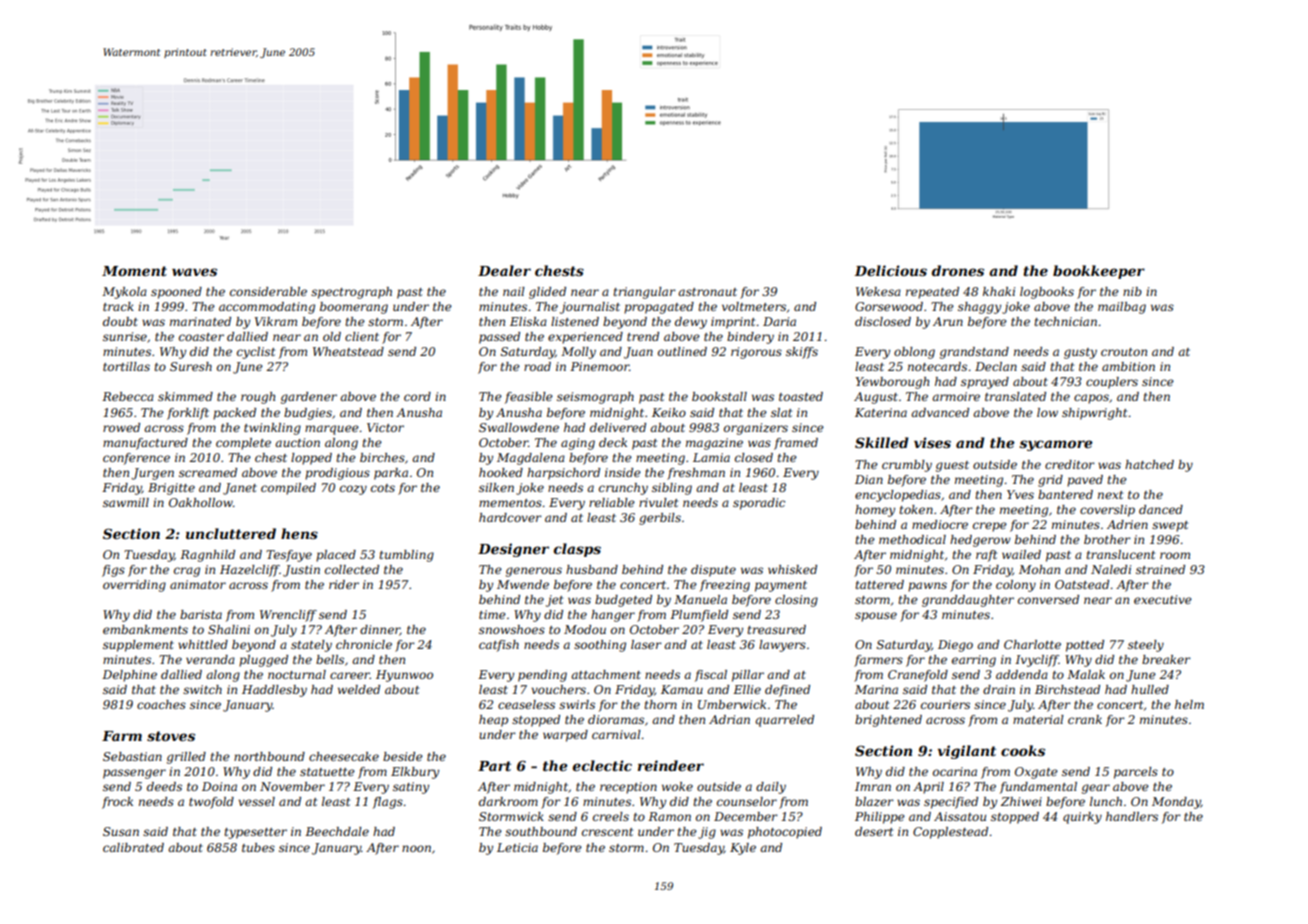 This image has height=924, width=1308. What do you see at coordinates (781, 586) in the image?
I see `payment` at bounding box center [781, 586].
